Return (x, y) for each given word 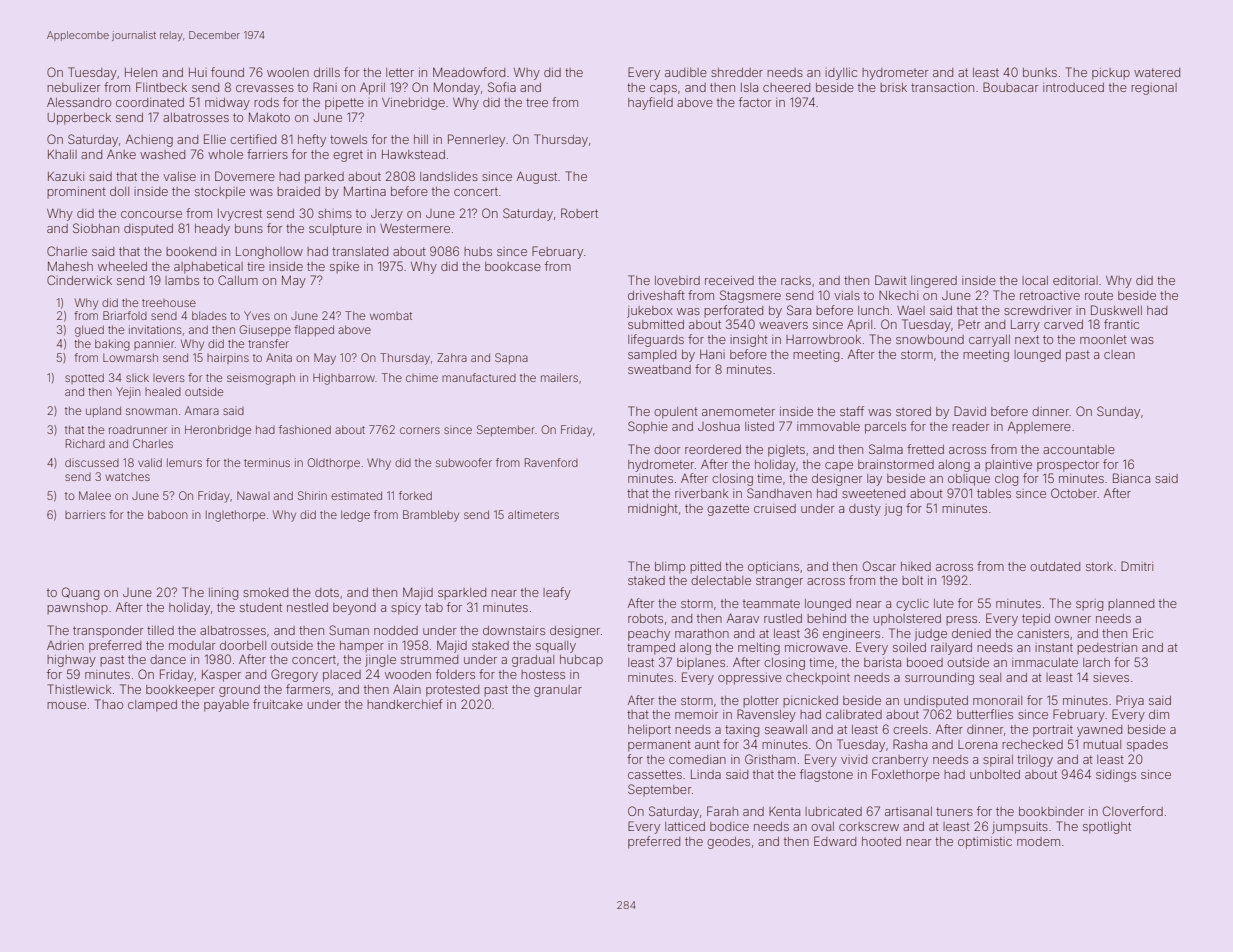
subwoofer (464, 462)
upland (103, 411)
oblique (969, 480)
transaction (942, 87)
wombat (391, 316)
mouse (66, 705)
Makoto (269, 117)
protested (452, 691)
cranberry (900, 761)
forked (415, 495)
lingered (934, 282)
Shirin (312, 495)
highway (71, 661)
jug (893, 510)
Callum (238, 280)
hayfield (650, 103)
